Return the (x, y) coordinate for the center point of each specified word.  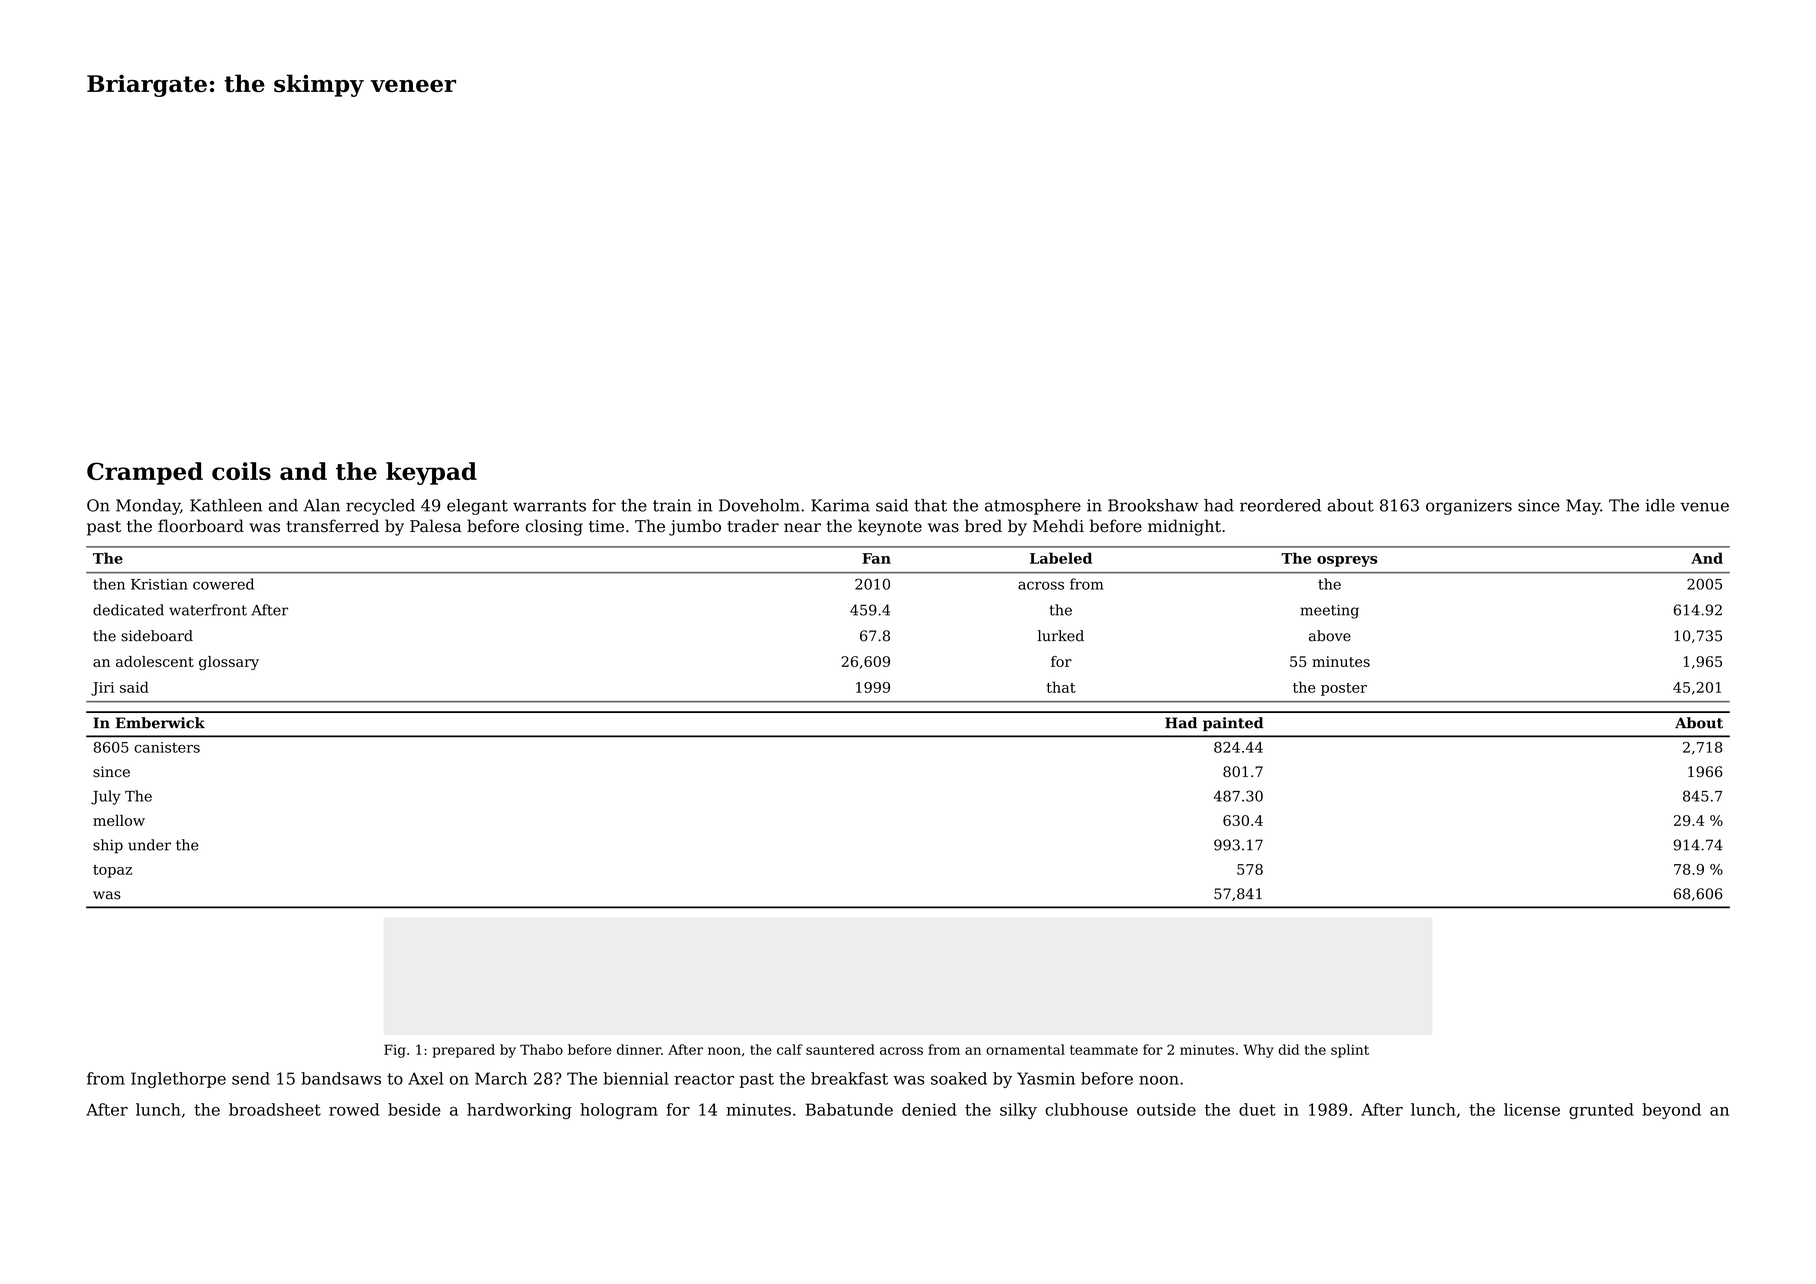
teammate (1104, 1050)
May (1583, 507)
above (1330, 636)
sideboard (157, 636)
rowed (354, 1109)
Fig (395, 1051)
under (149, 845)
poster (1344, 689)
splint (1350, 1051)
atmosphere (1033, 507)
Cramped (145, 473)
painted (1233, 724)
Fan (876, 558)
